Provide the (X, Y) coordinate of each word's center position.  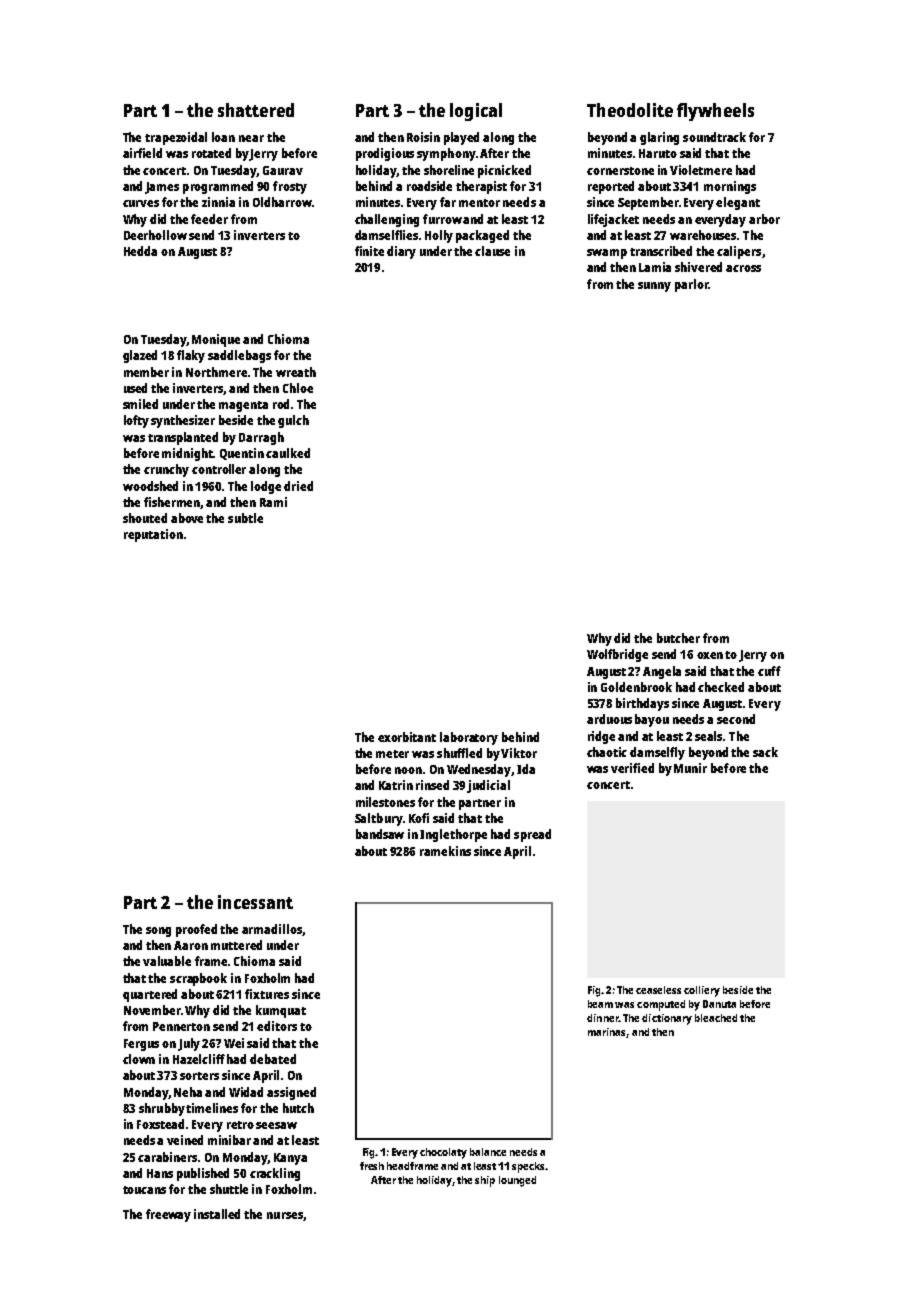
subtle (245, 518)
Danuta (719, 1004)
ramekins (445, 851)
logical (476, 112)
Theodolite (630, 110)
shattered (256, 110)
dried (298, 486)
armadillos (272, 929)
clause (492, 251)
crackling (275, 1174)
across (743, 268)
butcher (678, 638)
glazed (140, 356)
